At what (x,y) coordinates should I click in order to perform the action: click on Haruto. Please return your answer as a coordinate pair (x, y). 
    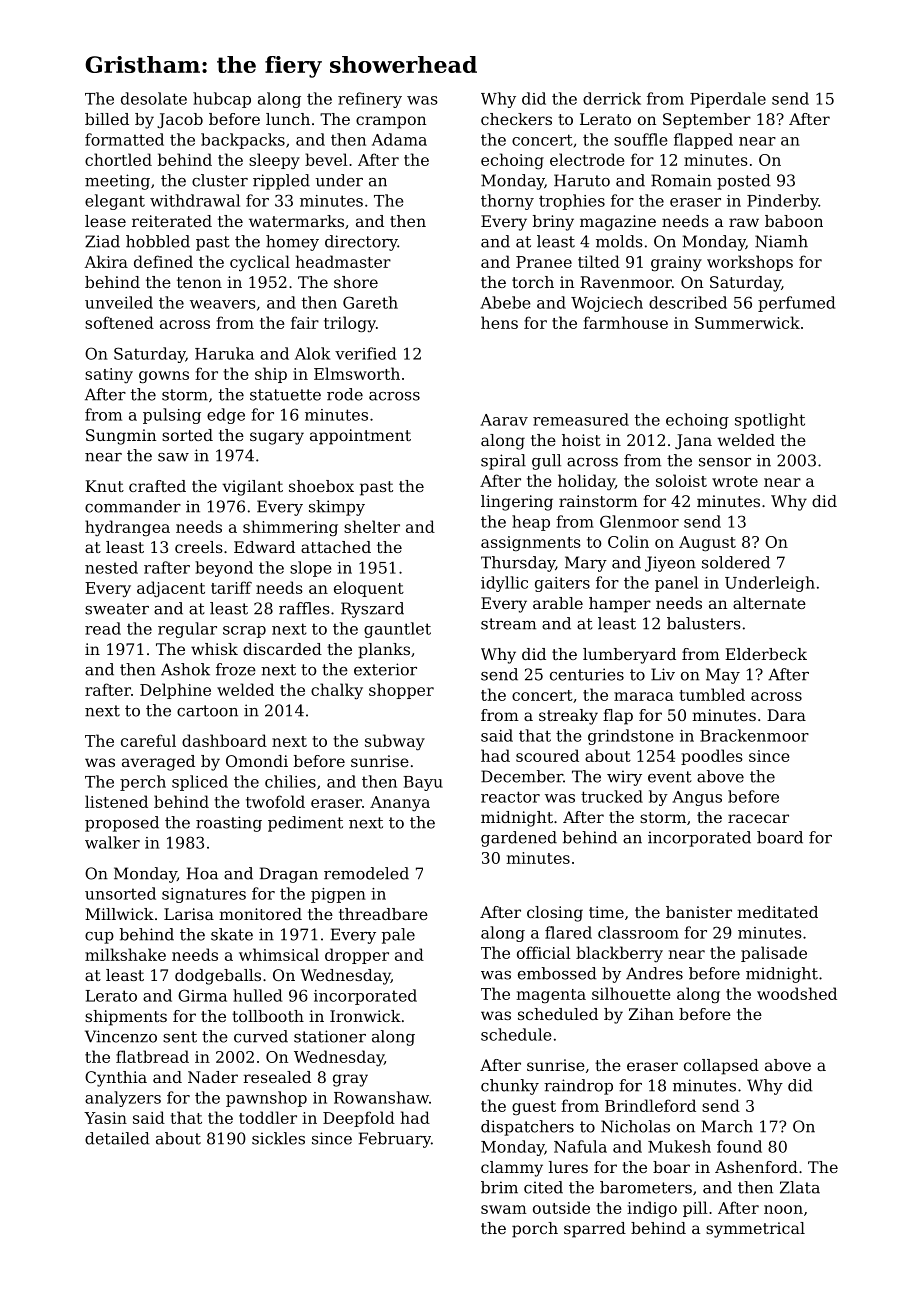
    Looking at the image, I should click on (582, 180).
